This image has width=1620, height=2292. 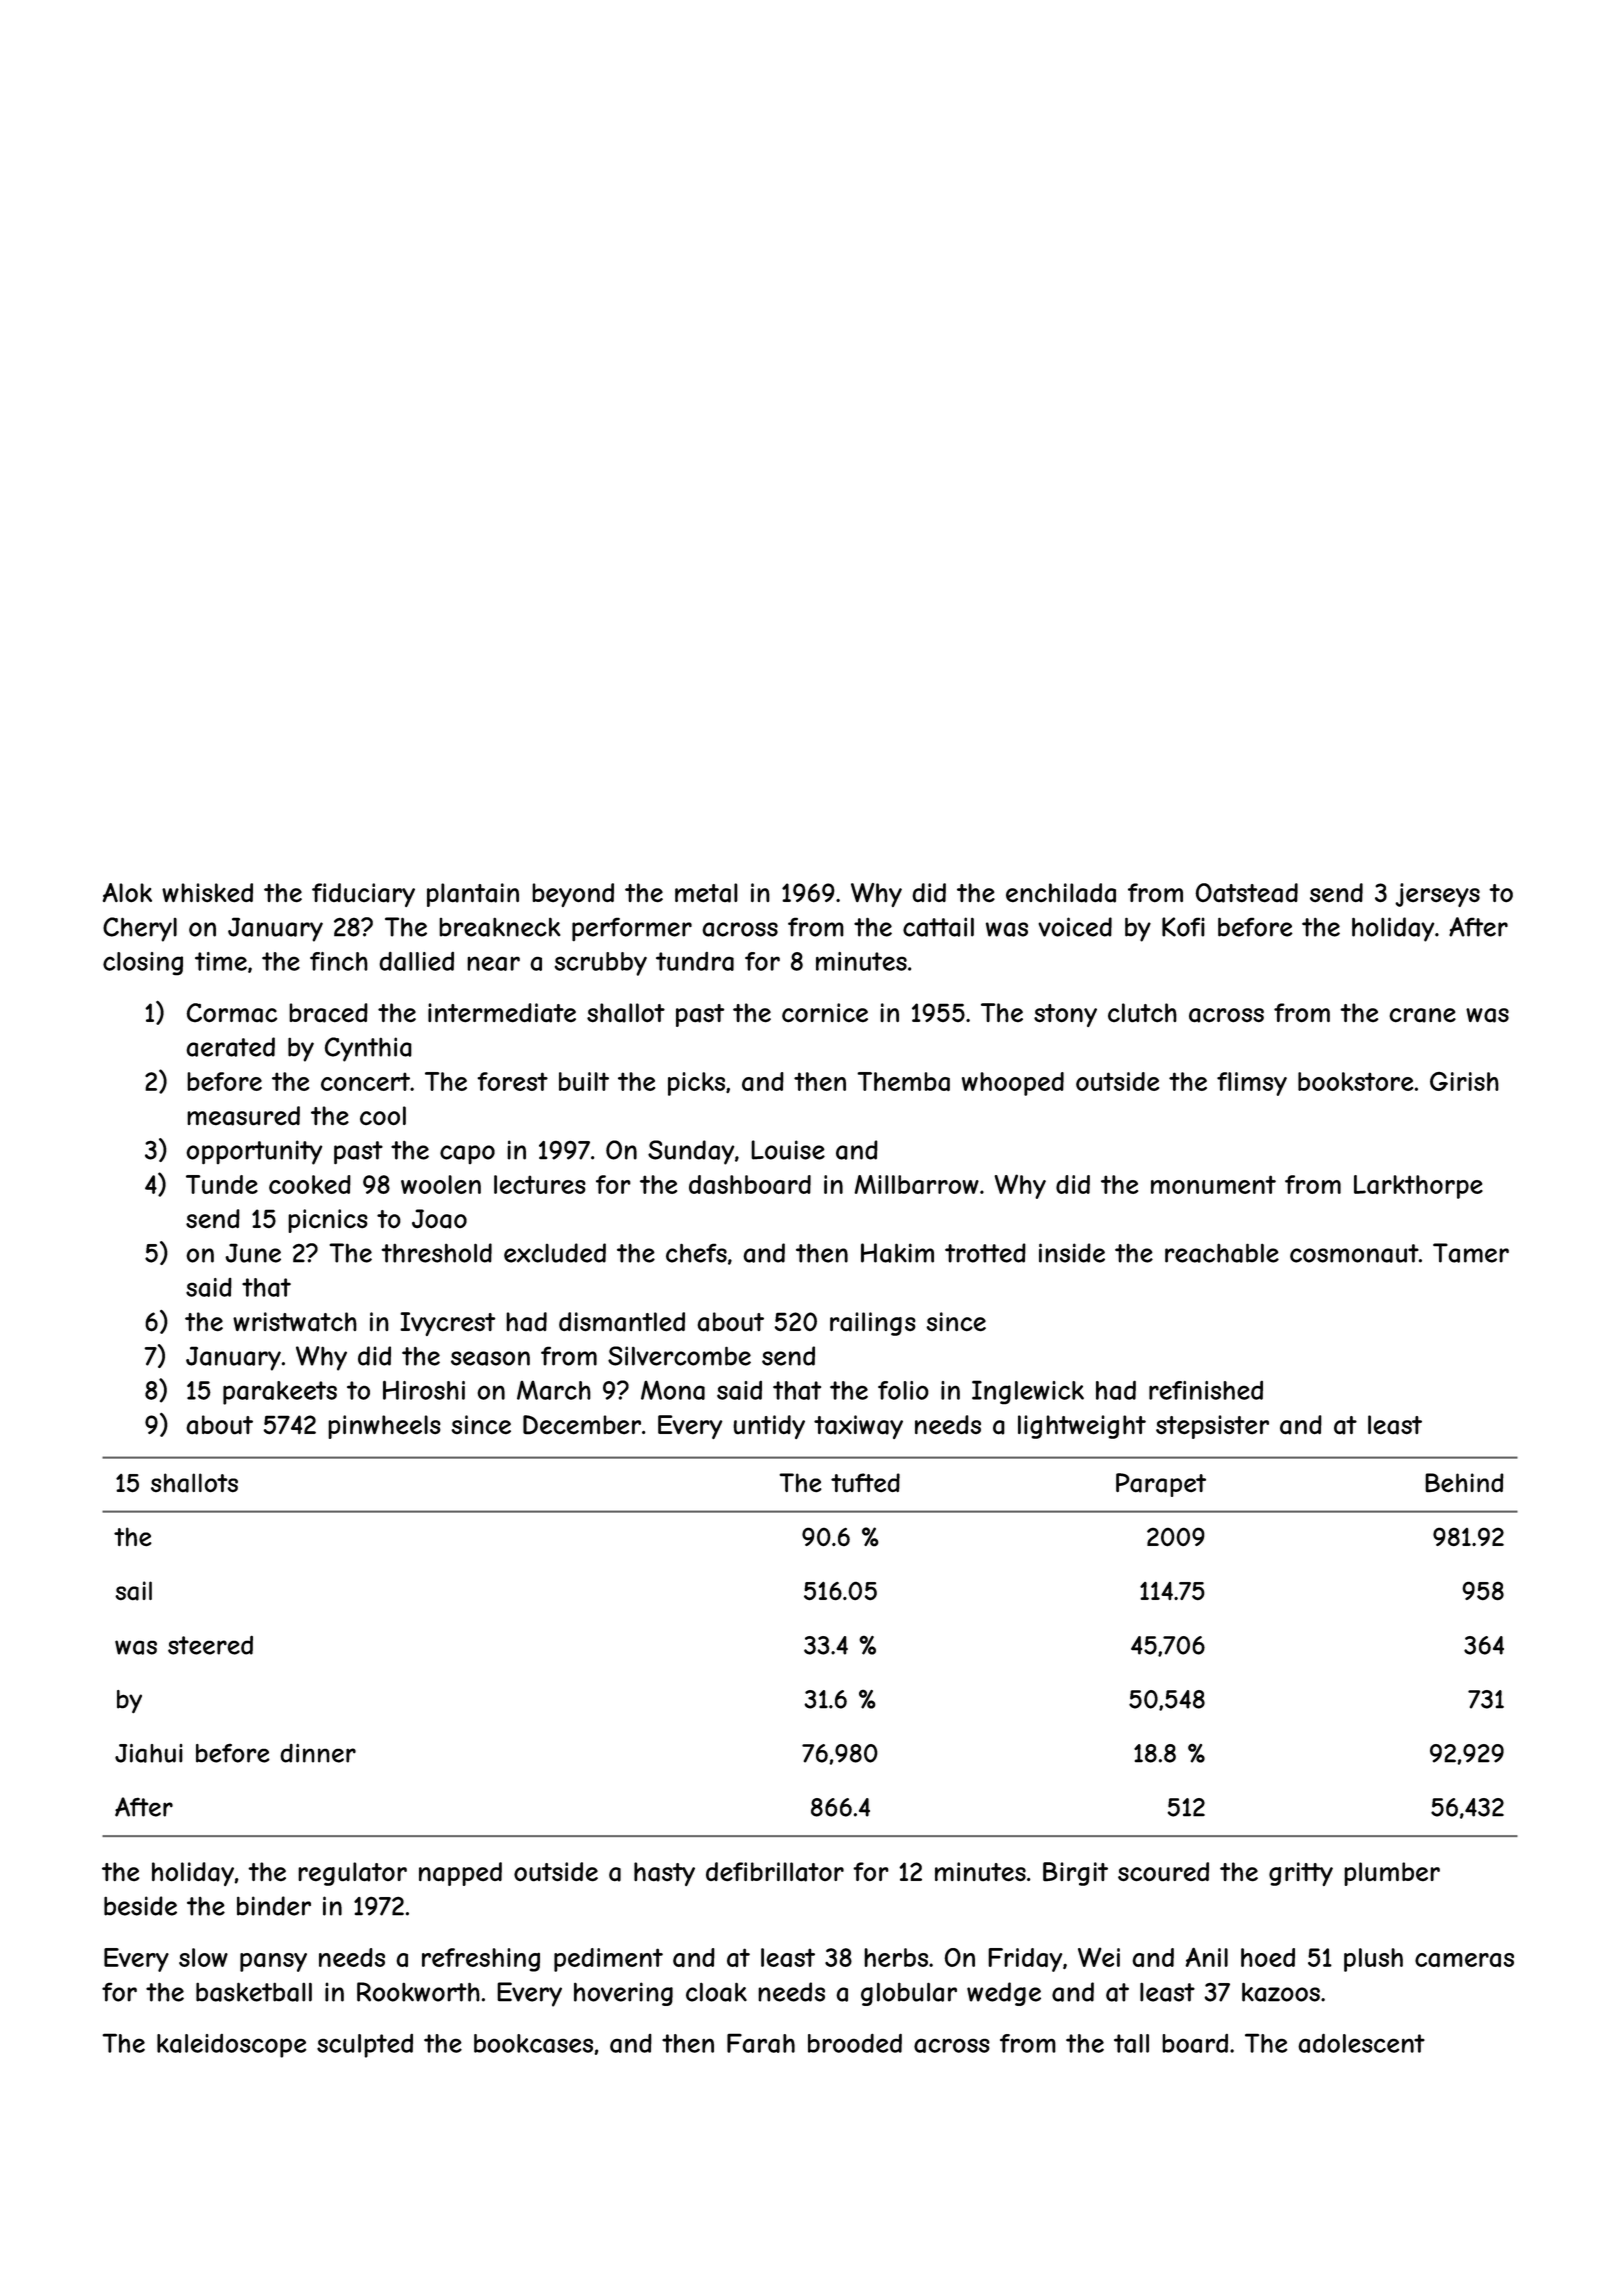 I want to click on regulator, so click(x=352, y=1874).
